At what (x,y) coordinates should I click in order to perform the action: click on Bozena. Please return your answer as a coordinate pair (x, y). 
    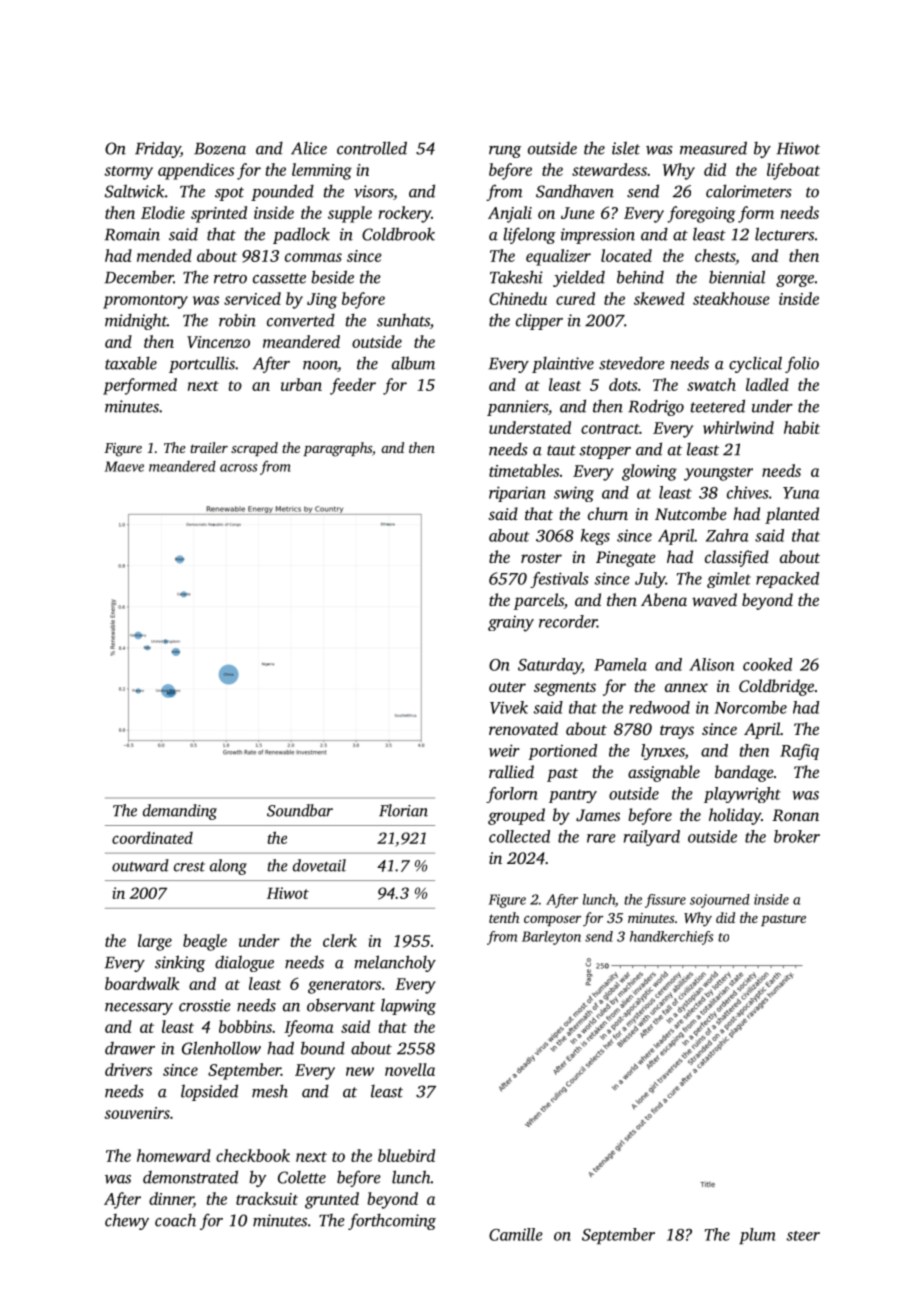
    Looking at the image, I should click on (220, 149).
